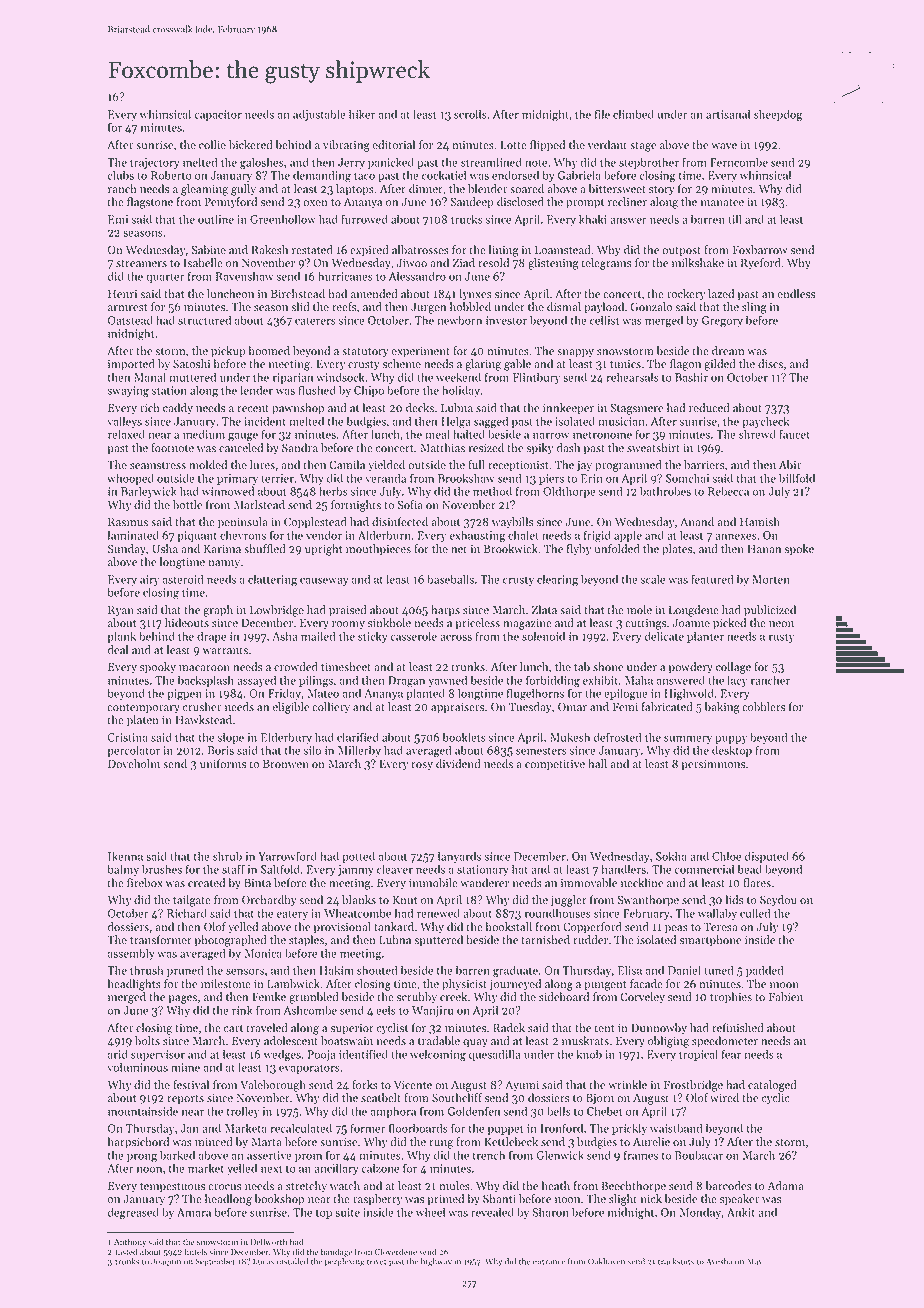 This screenshot has width=924, height=1308. Describe the element at coordinates (704, 869) in the screenshot. I see `commercial` at that location.
